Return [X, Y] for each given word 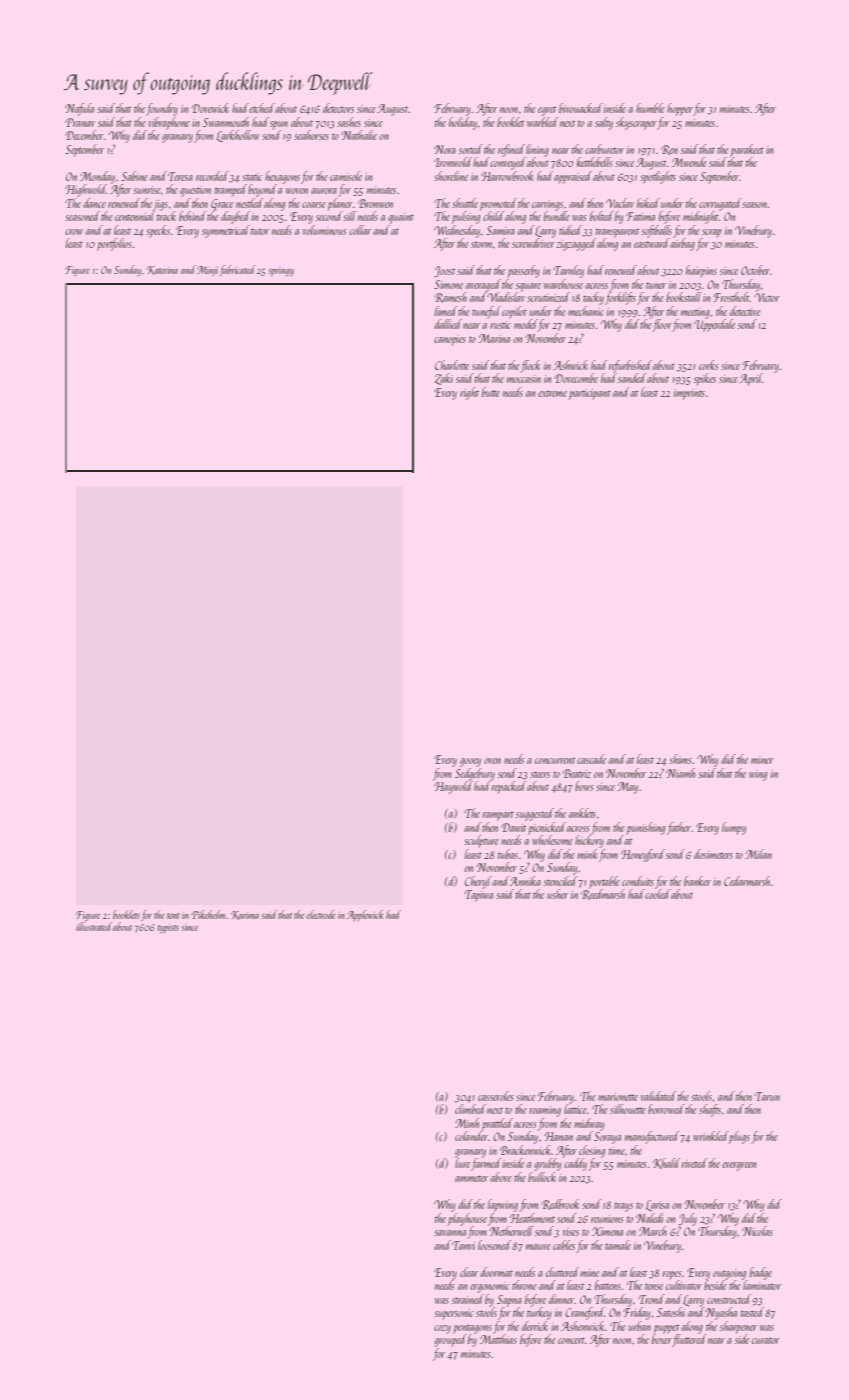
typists [168, 928]
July [687, 1219]
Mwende [689, 162]
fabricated [237, 270]
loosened [494, 1245]
